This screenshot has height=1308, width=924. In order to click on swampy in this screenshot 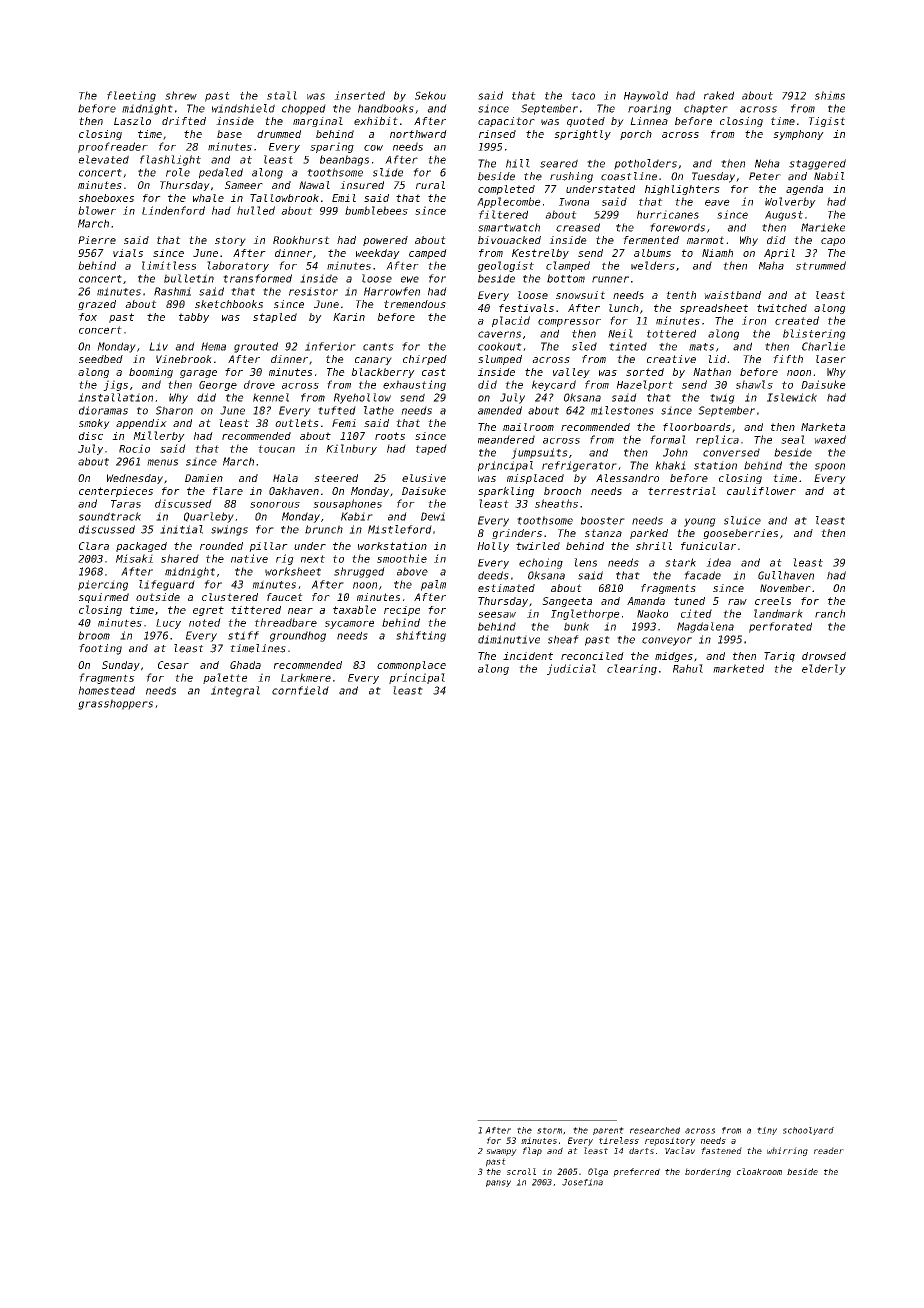, I will do `click(501, 1152)`.
